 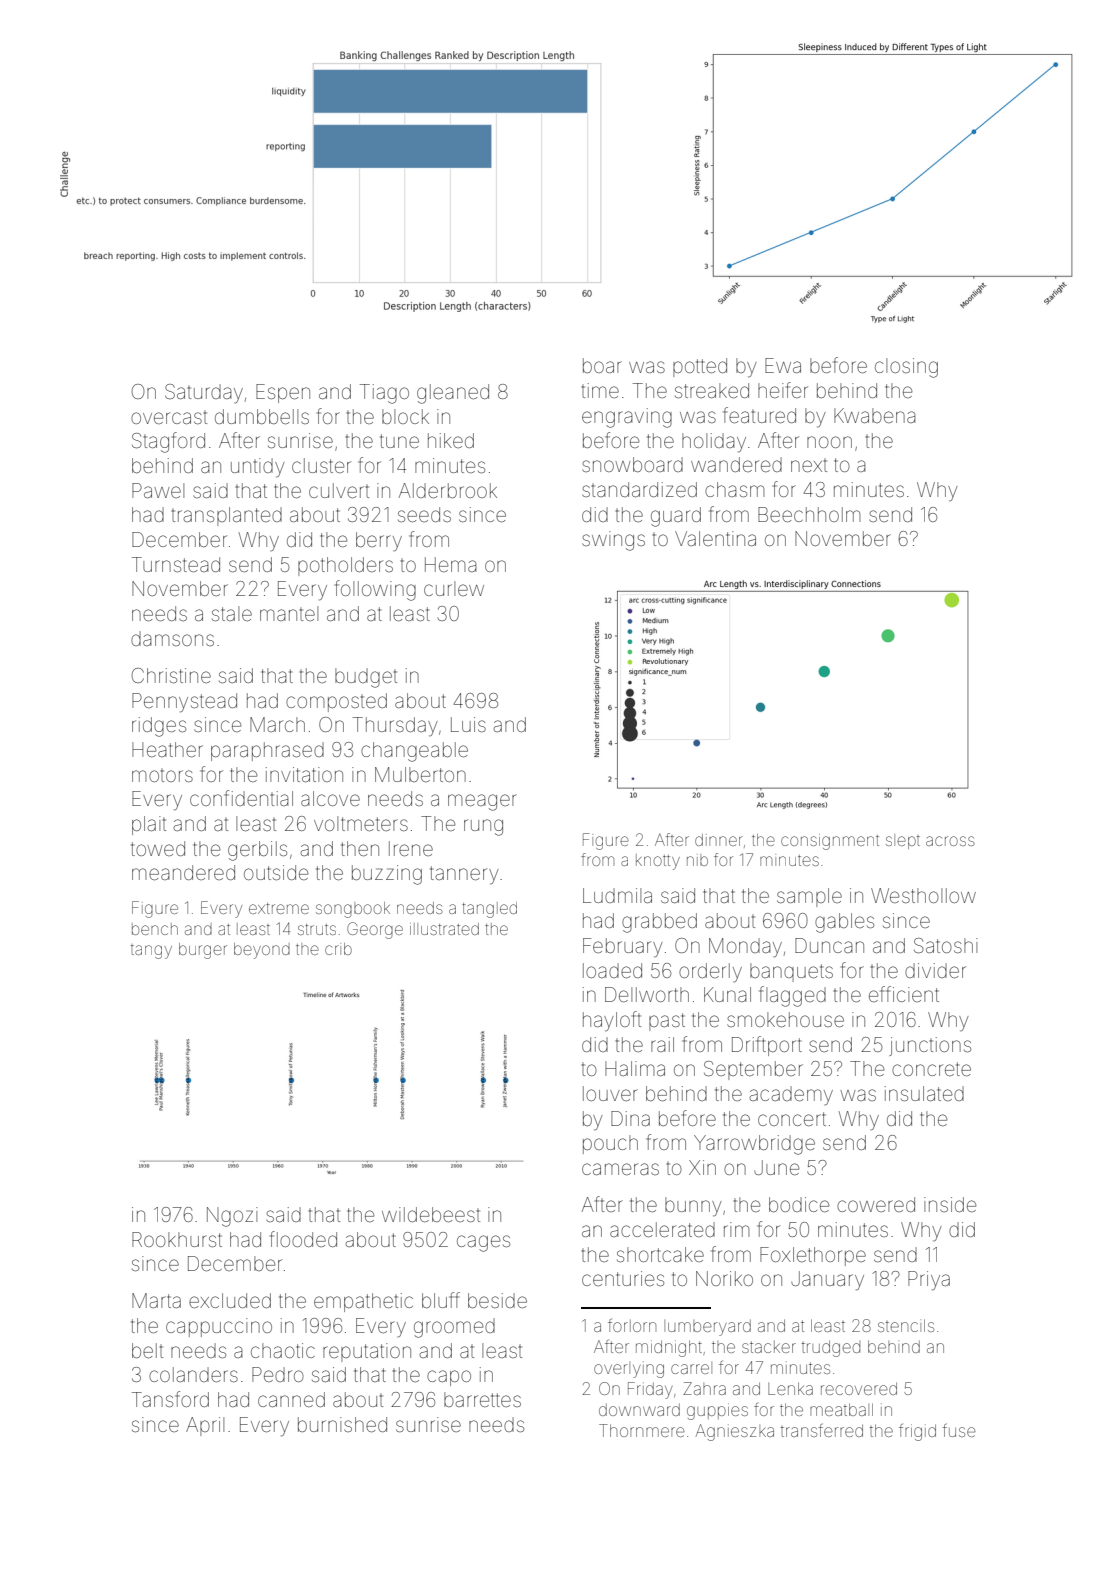 What do you see at coordinates (283, 393) in the image?
I see `Espen` at bounding box center [283, 393].
